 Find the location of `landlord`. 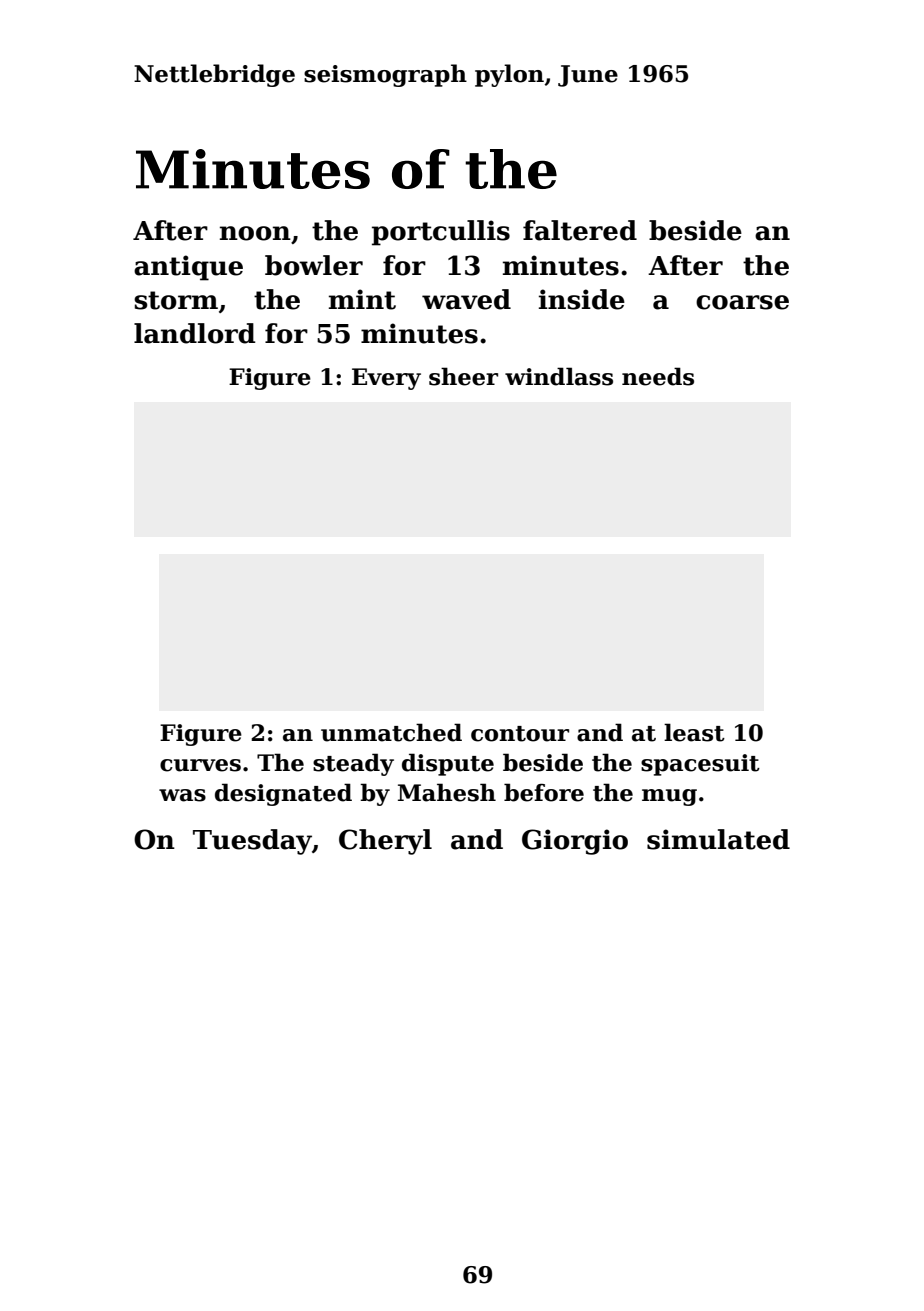

landlord is located at coordinates (195, 333).
